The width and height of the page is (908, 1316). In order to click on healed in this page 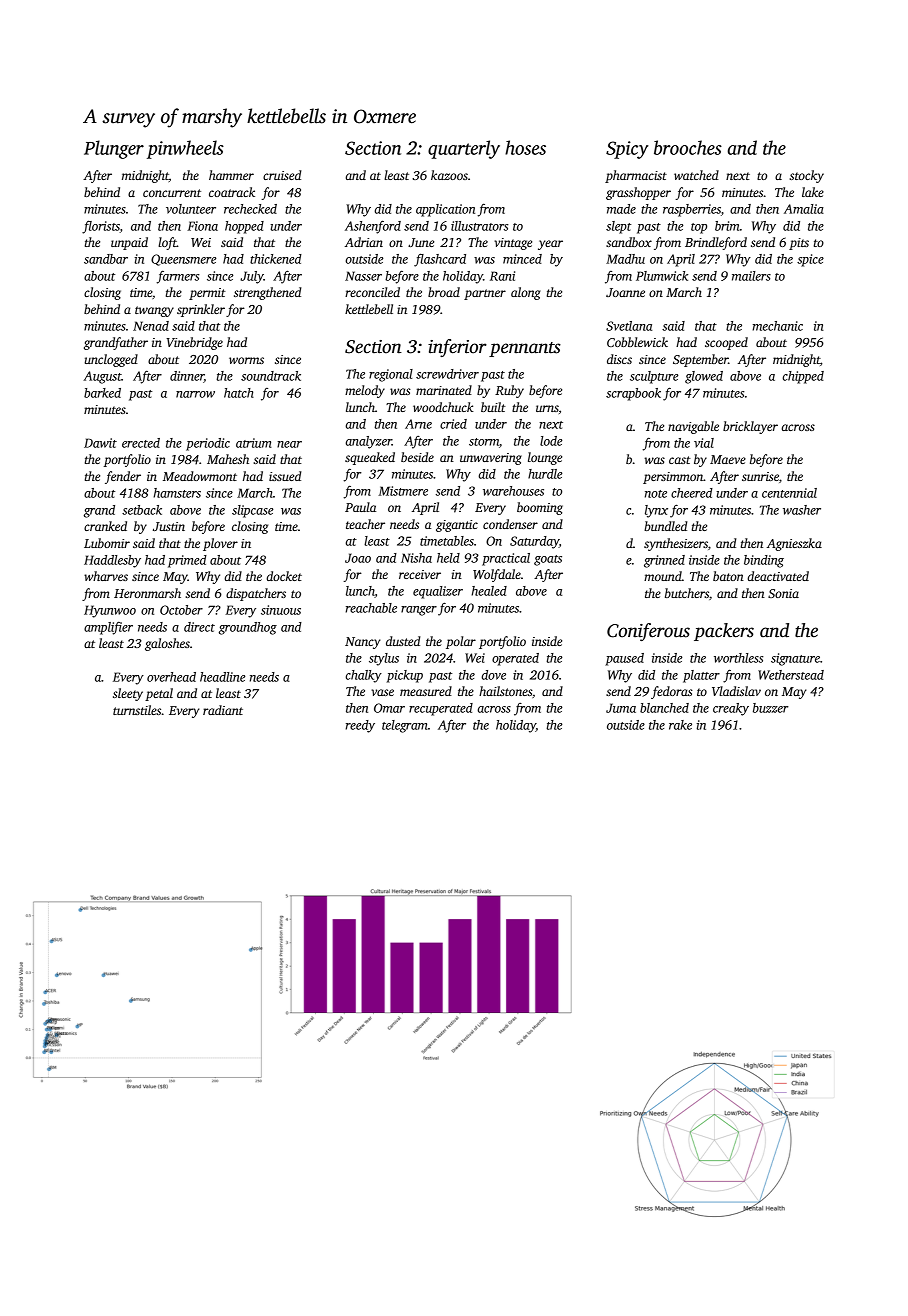, I will do `click(489, 591)`.
